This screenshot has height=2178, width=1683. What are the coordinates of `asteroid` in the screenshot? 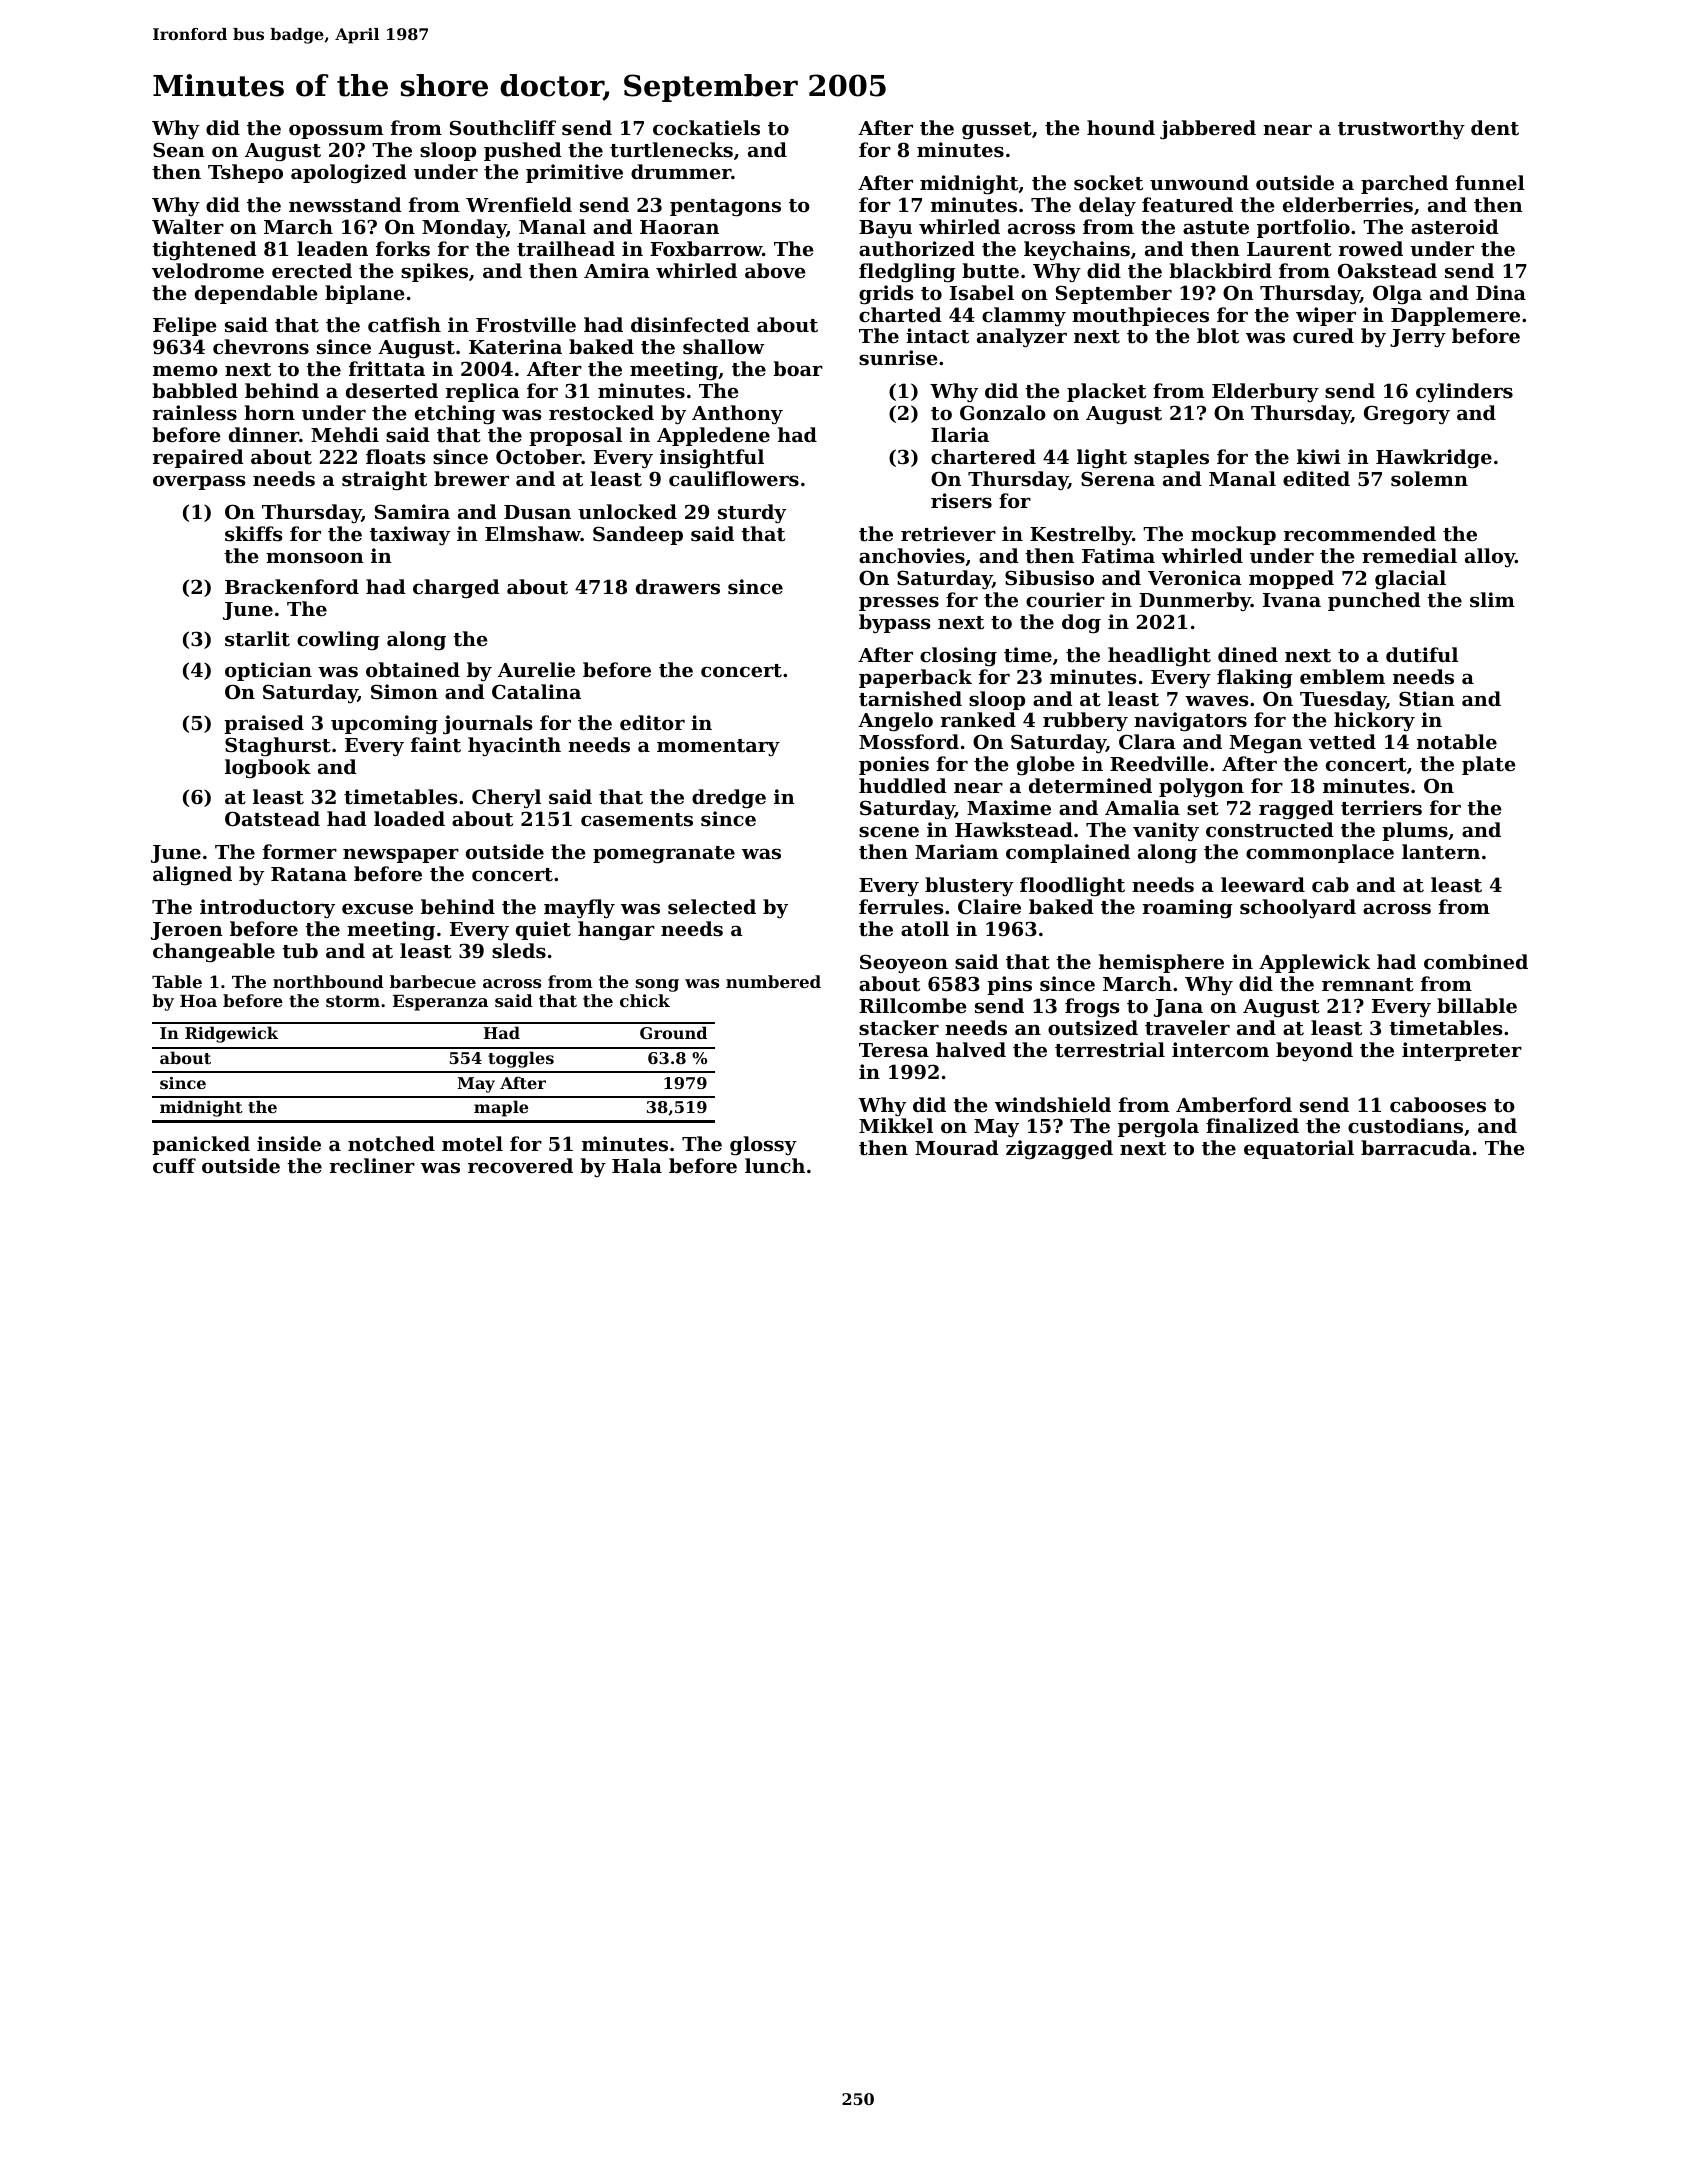 It's located at (1455, 227).
